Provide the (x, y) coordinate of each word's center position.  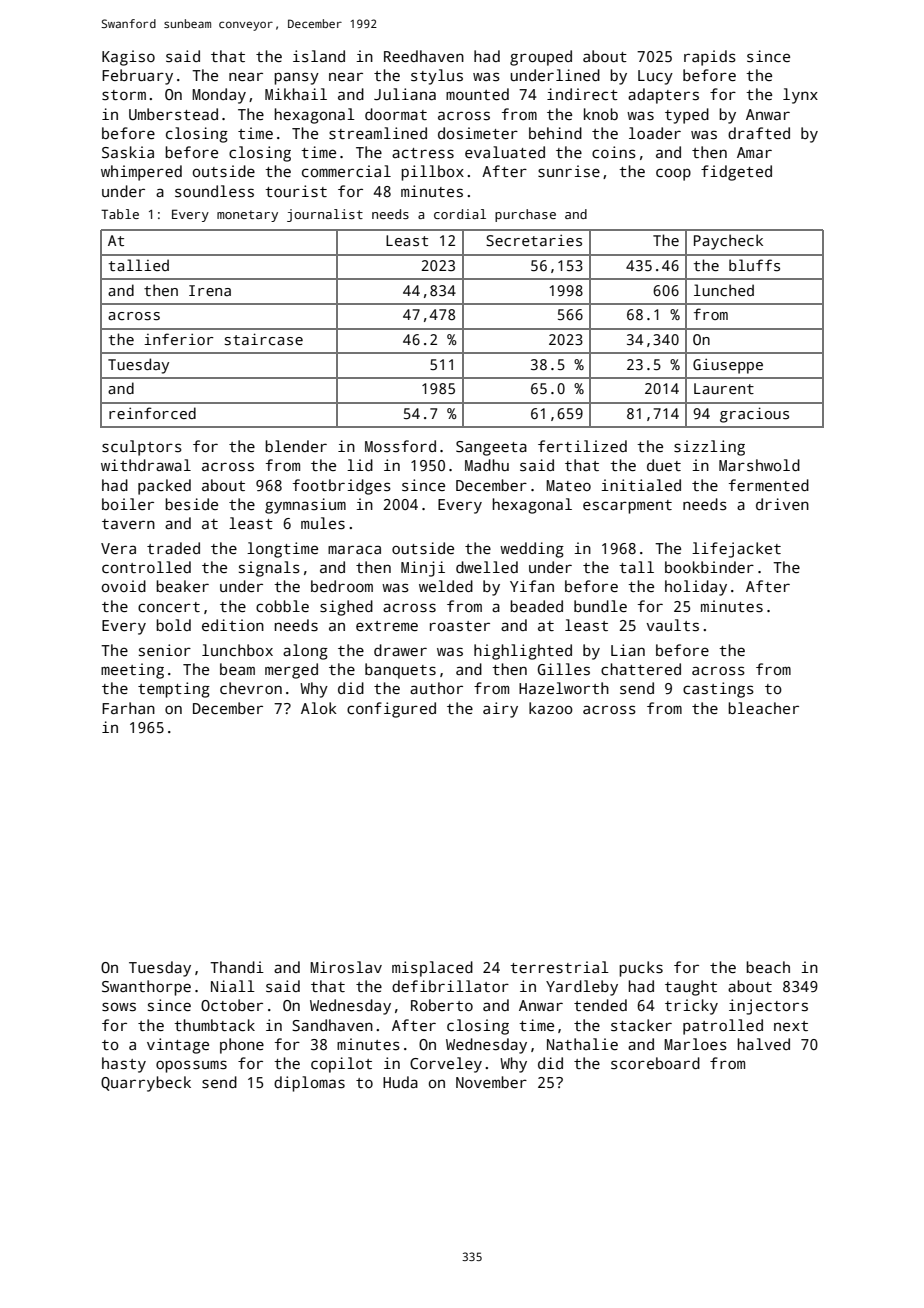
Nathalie (582, 1044)
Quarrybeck (146, 1084)
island (319, 56)
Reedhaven (424, 56)
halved (764, 1044)
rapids (710, 58)
